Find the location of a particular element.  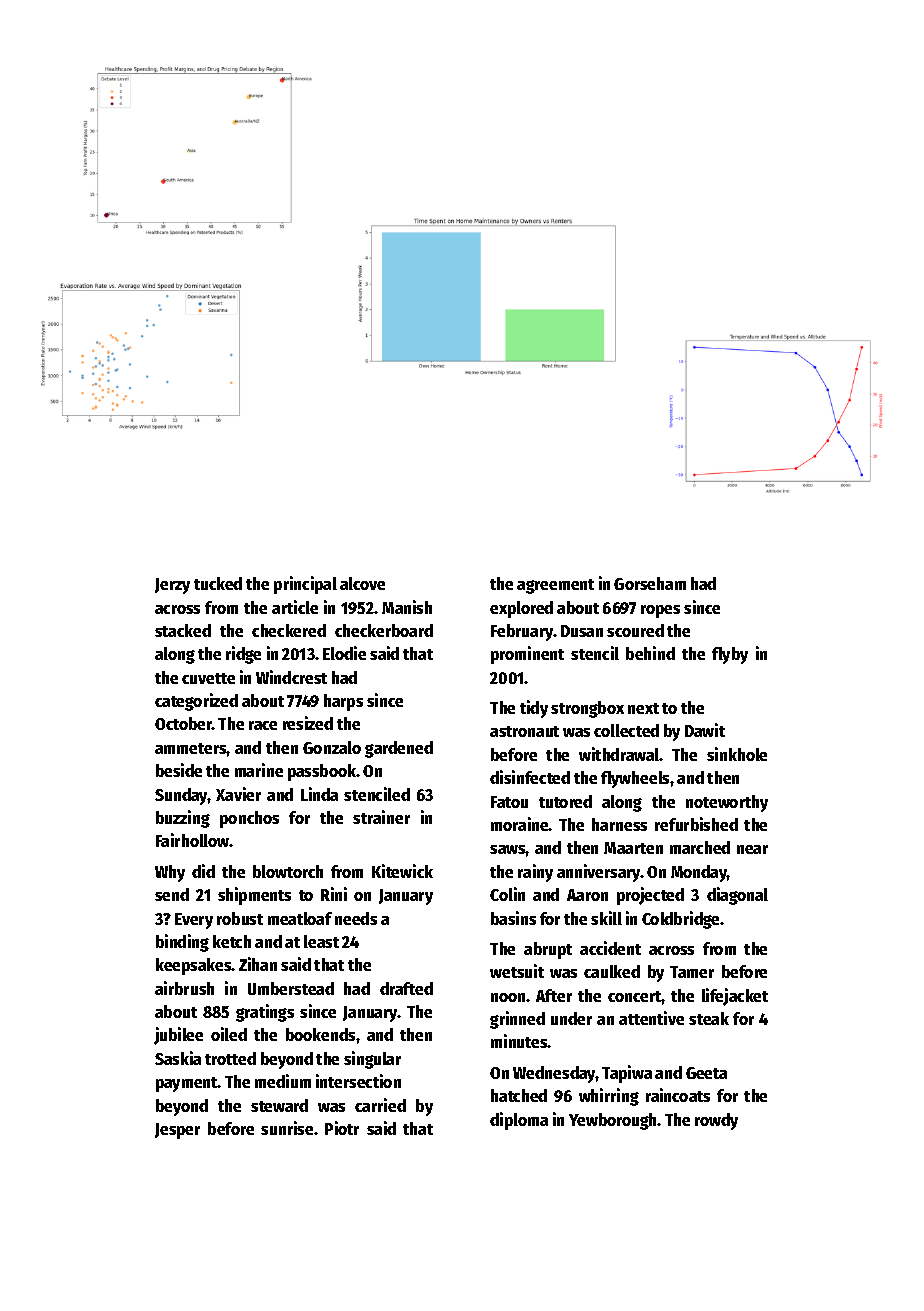

lifejacket is located at coordinates (735, 997).
